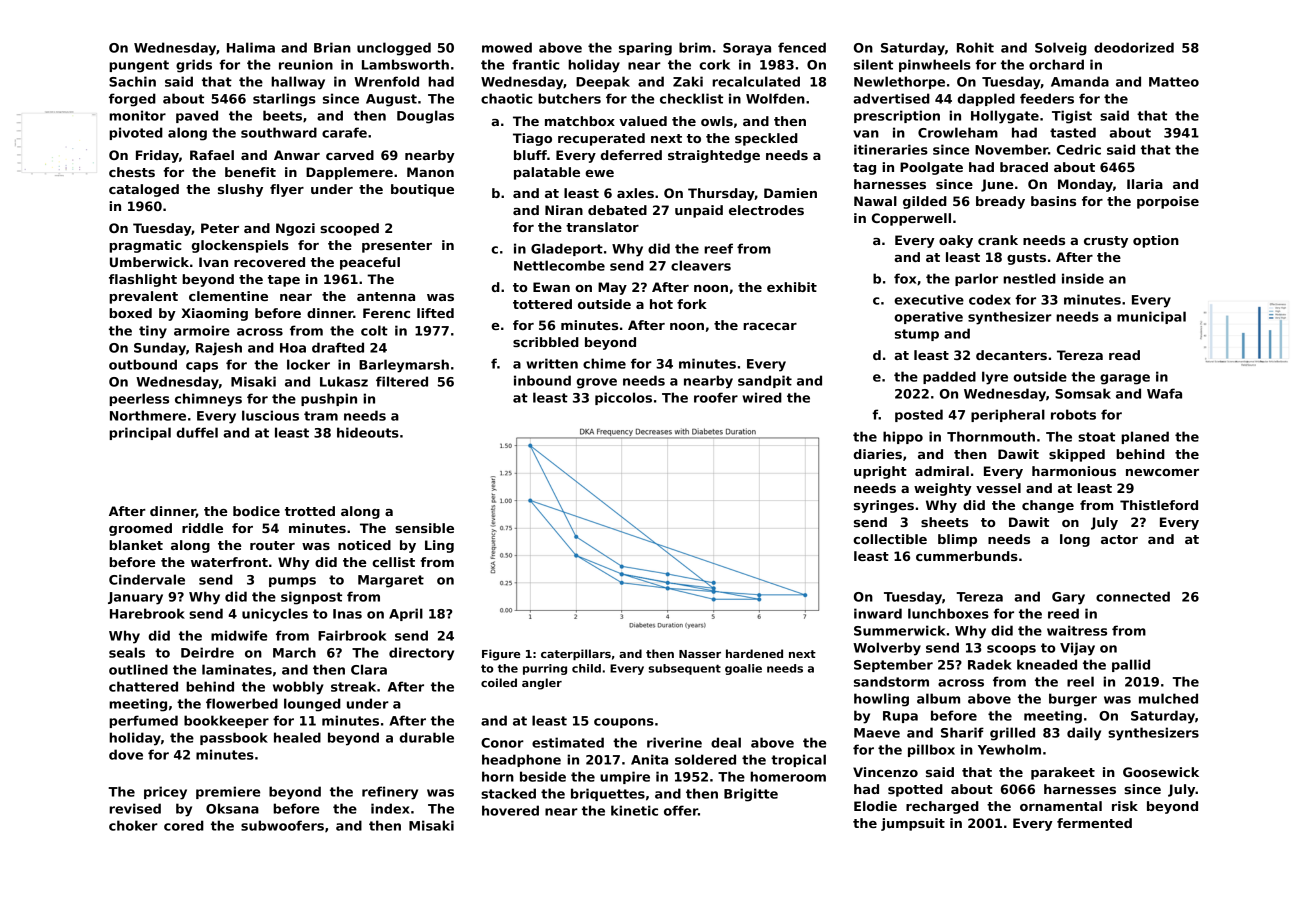 The image size is (1308, 924). I want to click on blanket, so click(136, 545).
